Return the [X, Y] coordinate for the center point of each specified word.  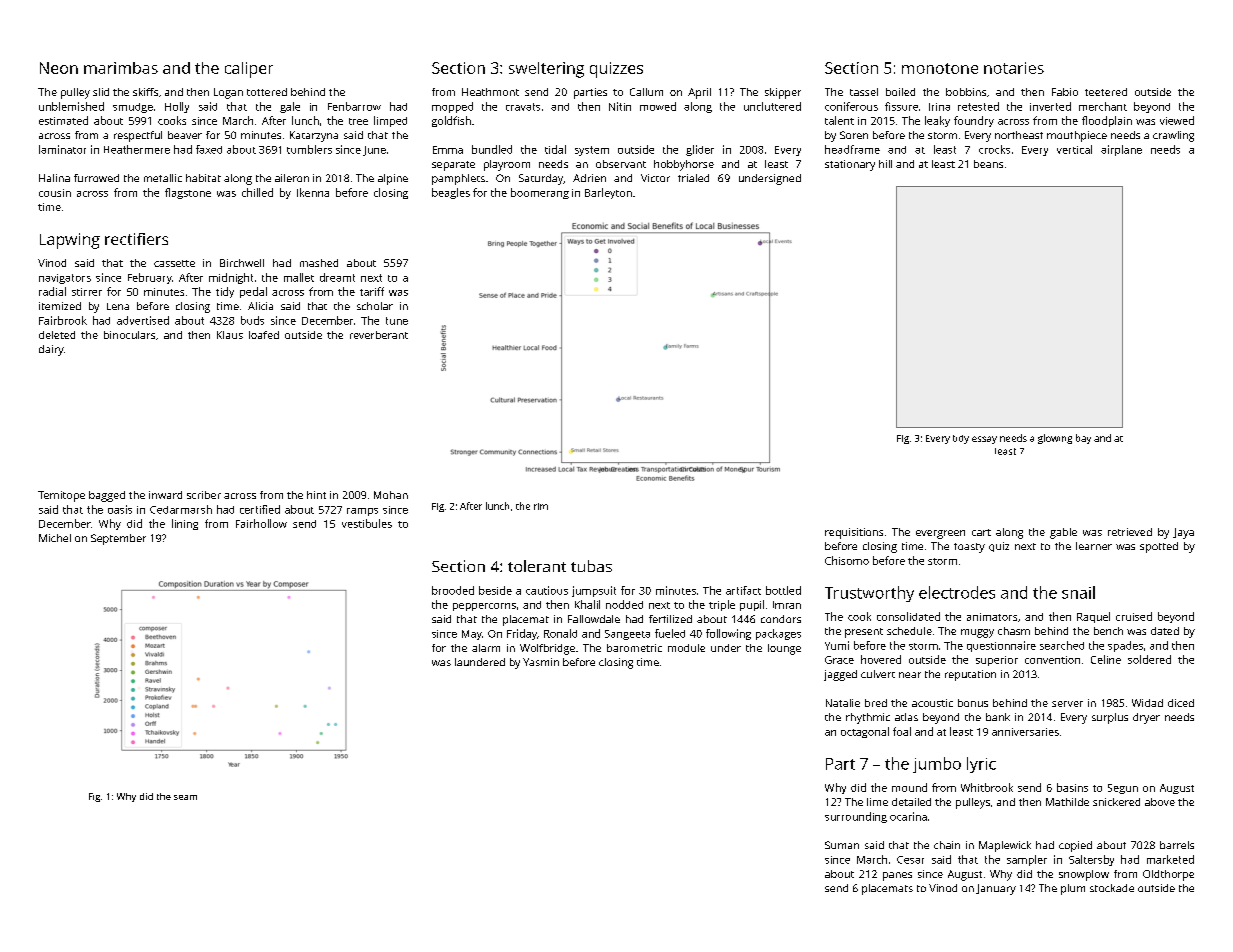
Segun [1123, 789]
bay [1083, 439]
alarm [486, 648]
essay [984, 440]
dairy [51, 350]
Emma [448, 150]
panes [897, 876]
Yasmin [541, 662]
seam [185, 797]
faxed [209, 149]
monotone [940, 68]
